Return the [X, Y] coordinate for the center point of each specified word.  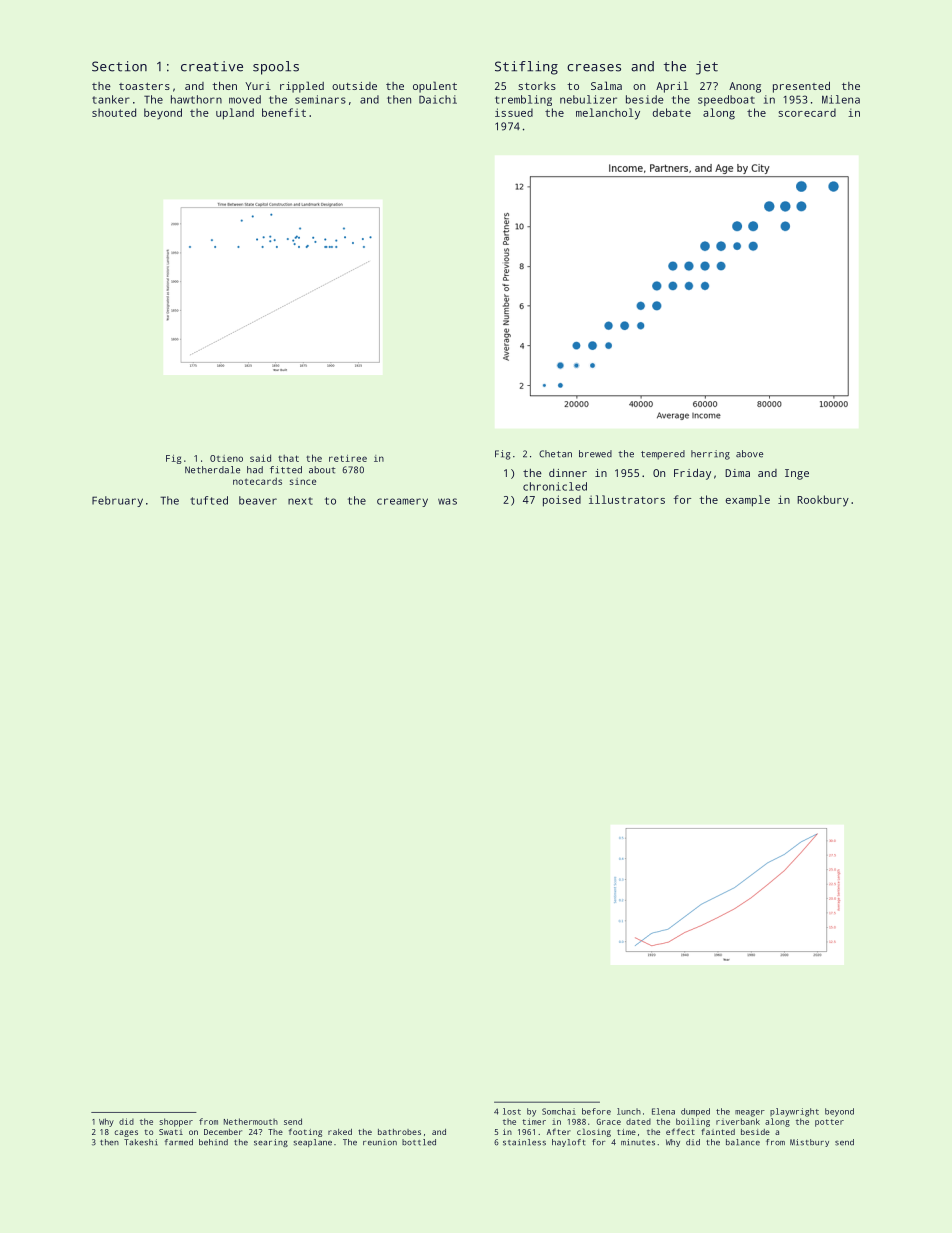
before [596, 1111]
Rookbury [823, 501]
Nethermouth [251, 1121]
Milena [841, 99]
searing [271, 1143]
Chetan [555, 454]
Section [119, 66]
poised [562, 501]
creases [594, 68]
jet [707, 68]
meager [750, 1113]
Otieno [226, 458]
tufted [209, 500]
